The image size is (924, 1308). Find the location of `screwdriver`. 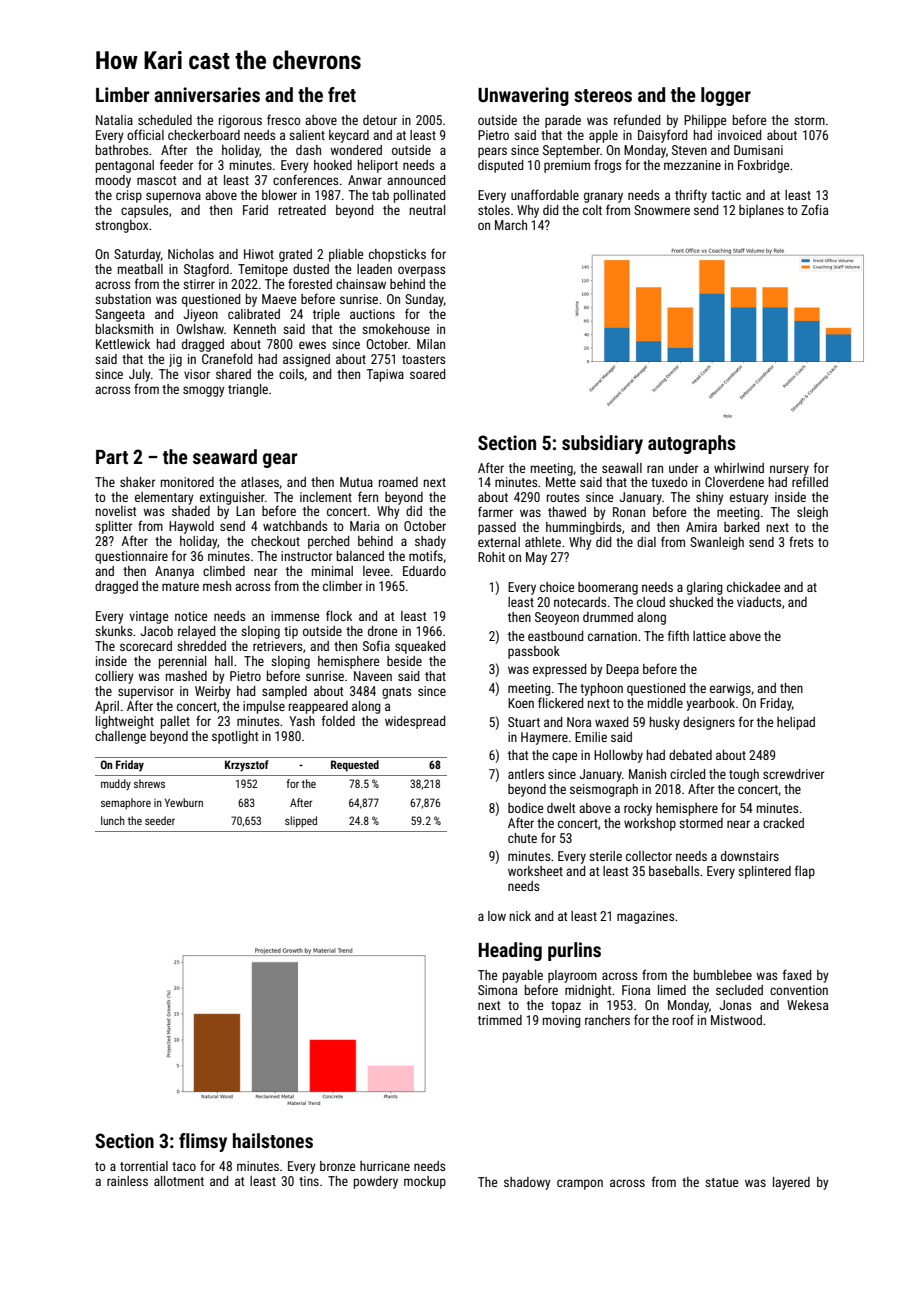

screwdriver is located at coordinates (793, 774).
